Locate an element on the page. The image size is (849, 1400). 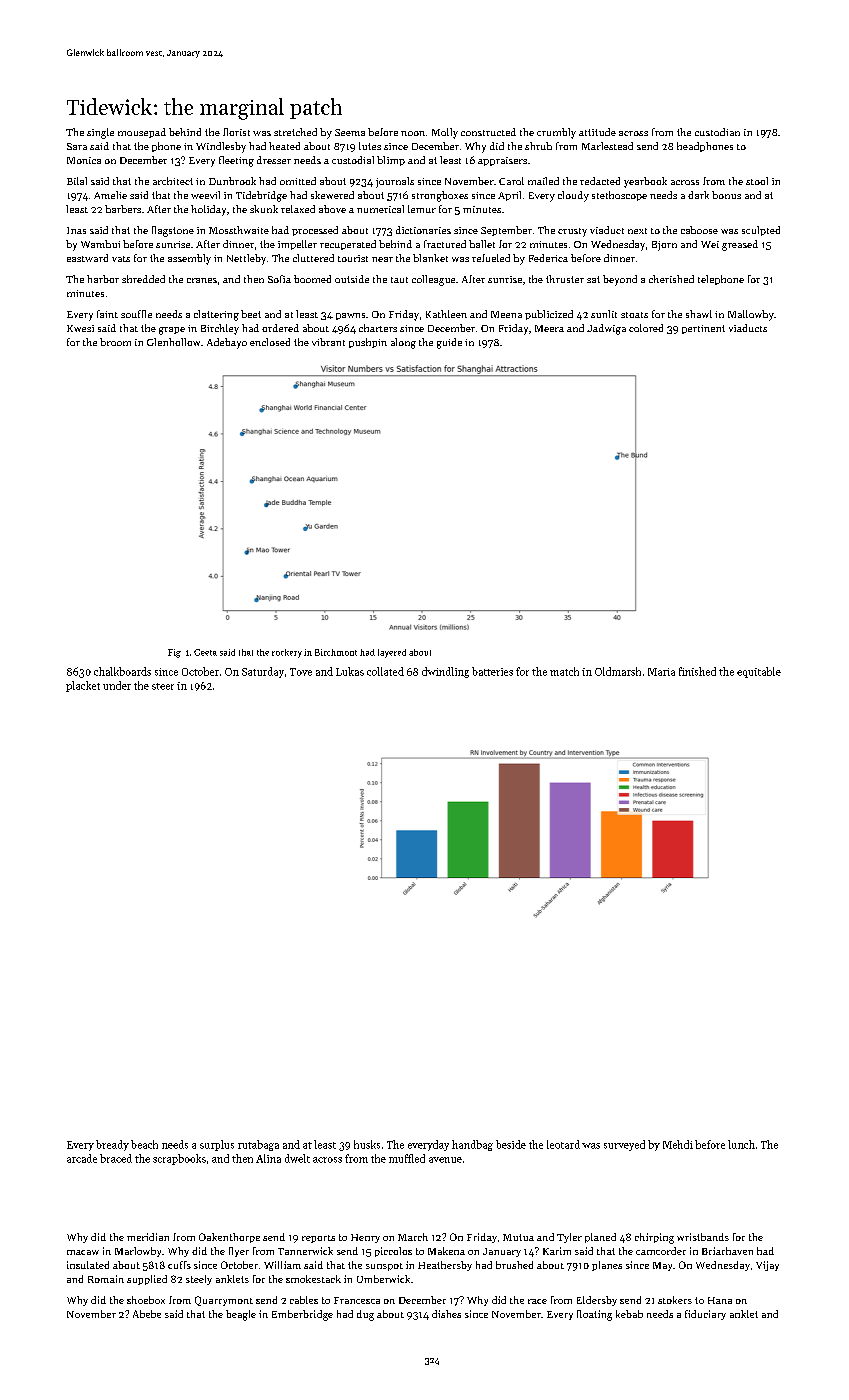
equitable is located at coordinates (759, 672).
